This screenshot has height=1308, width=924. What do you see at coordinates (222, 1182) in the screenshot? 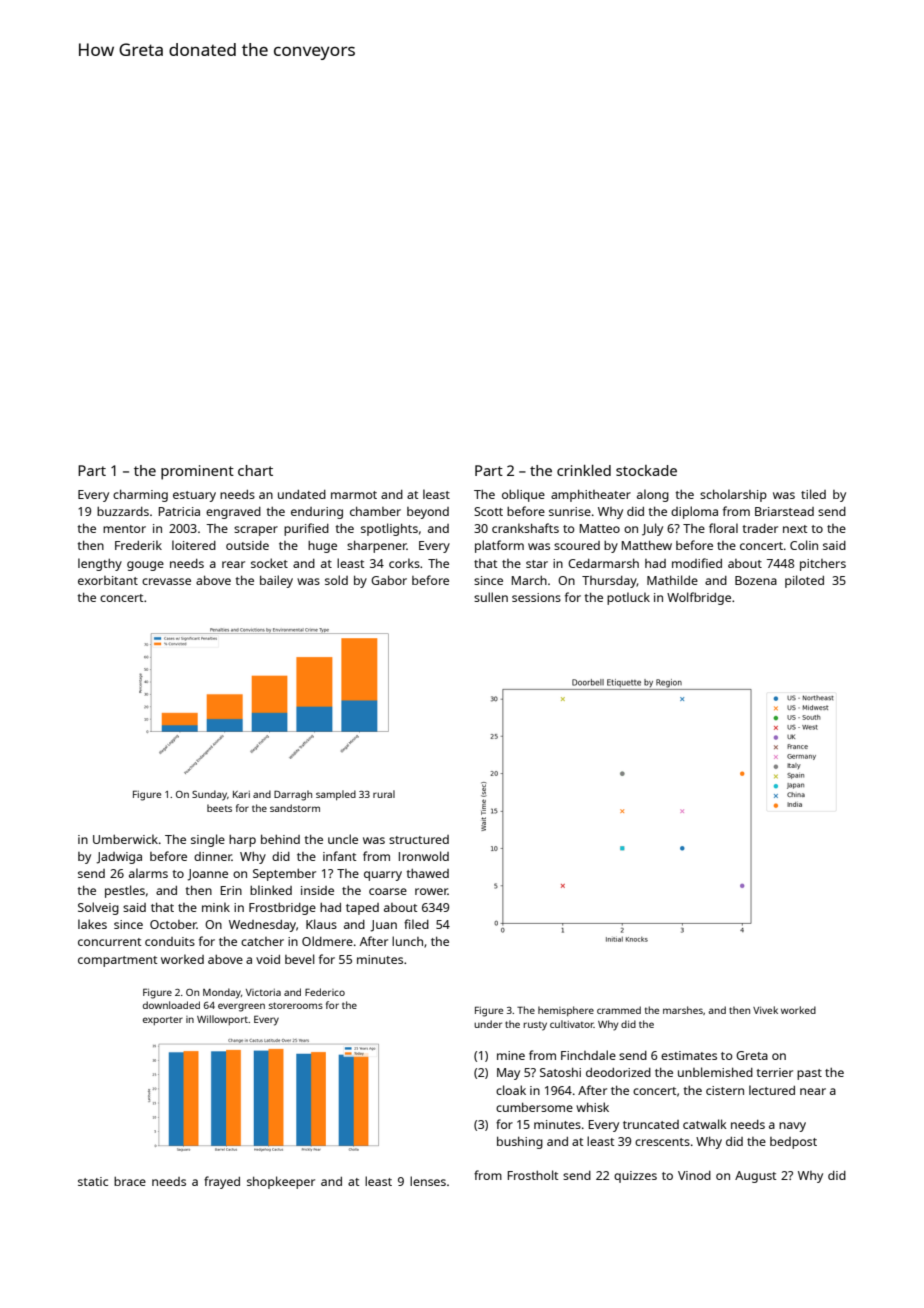
I see `frayed` at bounding box center [222, 1182].
